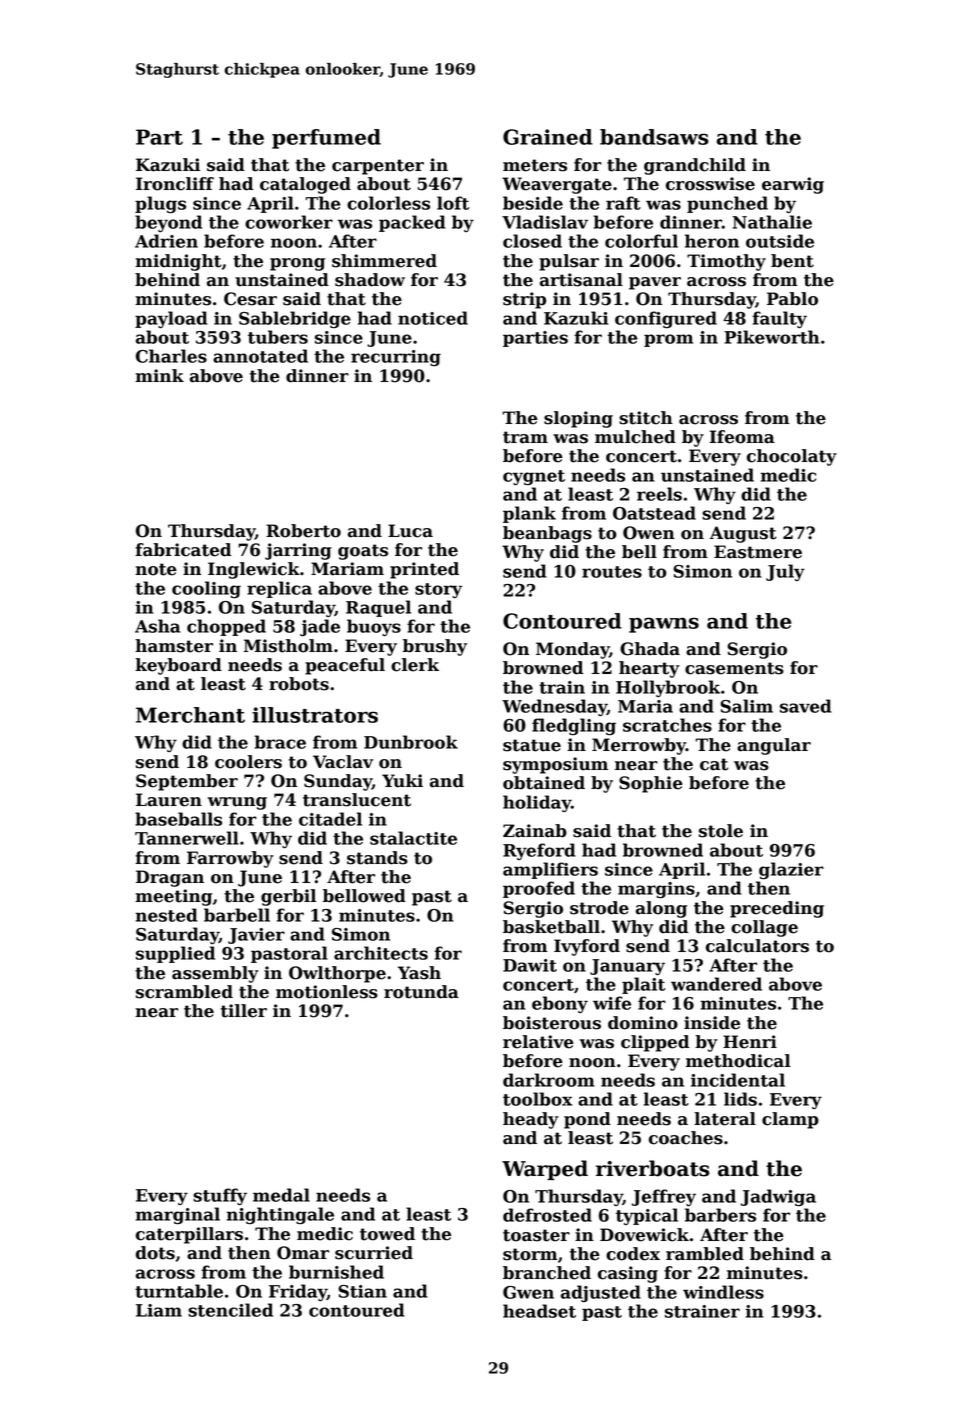 The height and width of the screenshot is (1413, 976). Describe the element at coordinates (288, 897) in the screenshot. I see `gerbil` at that location.
